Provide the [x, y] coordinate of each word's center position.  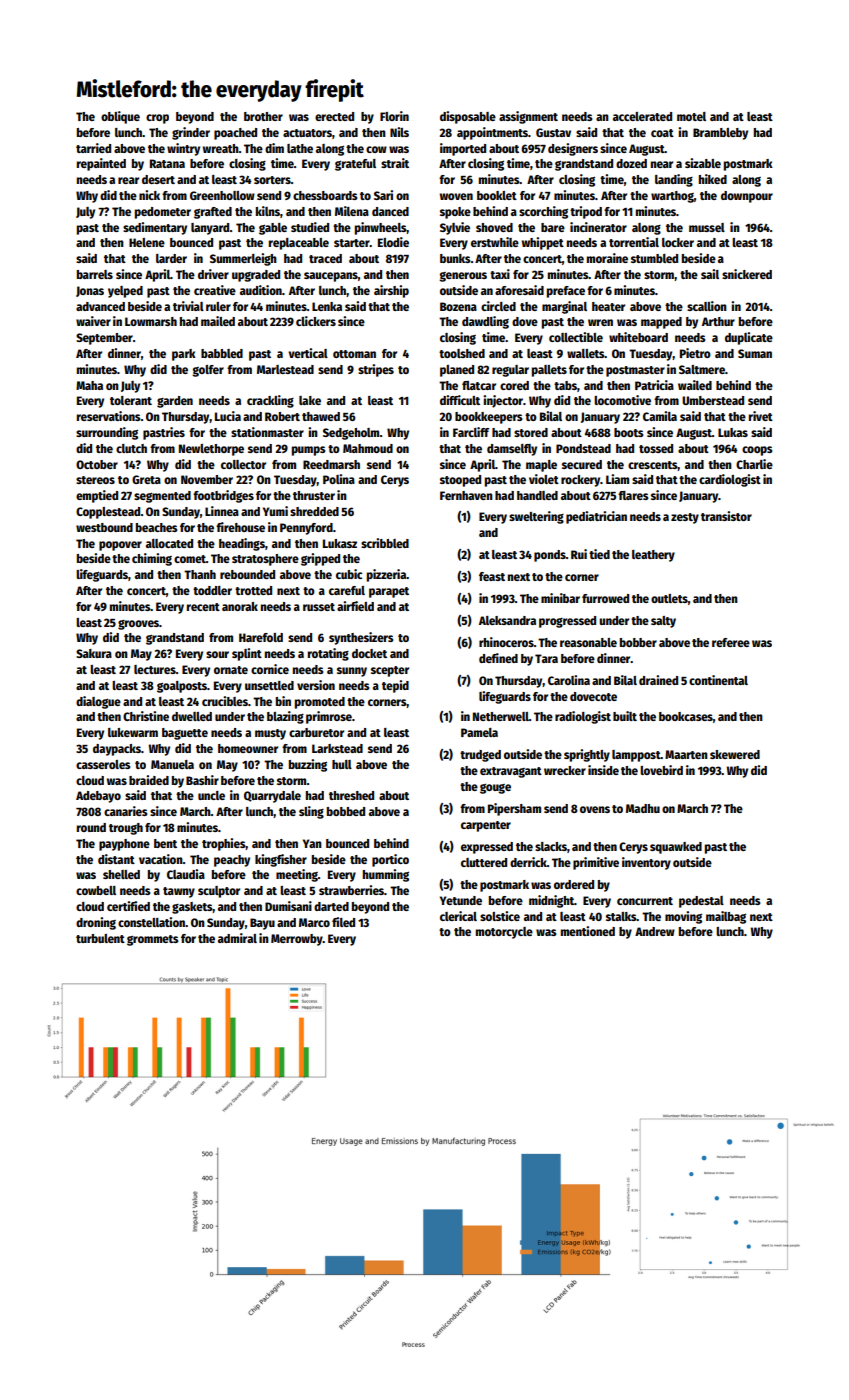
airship [391, 291]
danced [390, 211]
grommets [153, 940]
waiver [93, 321]
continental [718, 680]
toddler [212, 590]
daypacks [117, 750]
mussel [707, 227]
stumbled [654, 258]
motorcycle [504, 933]
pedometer [163, 213]
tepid [395, 686]
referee [731, 642]
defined [498, 658]
